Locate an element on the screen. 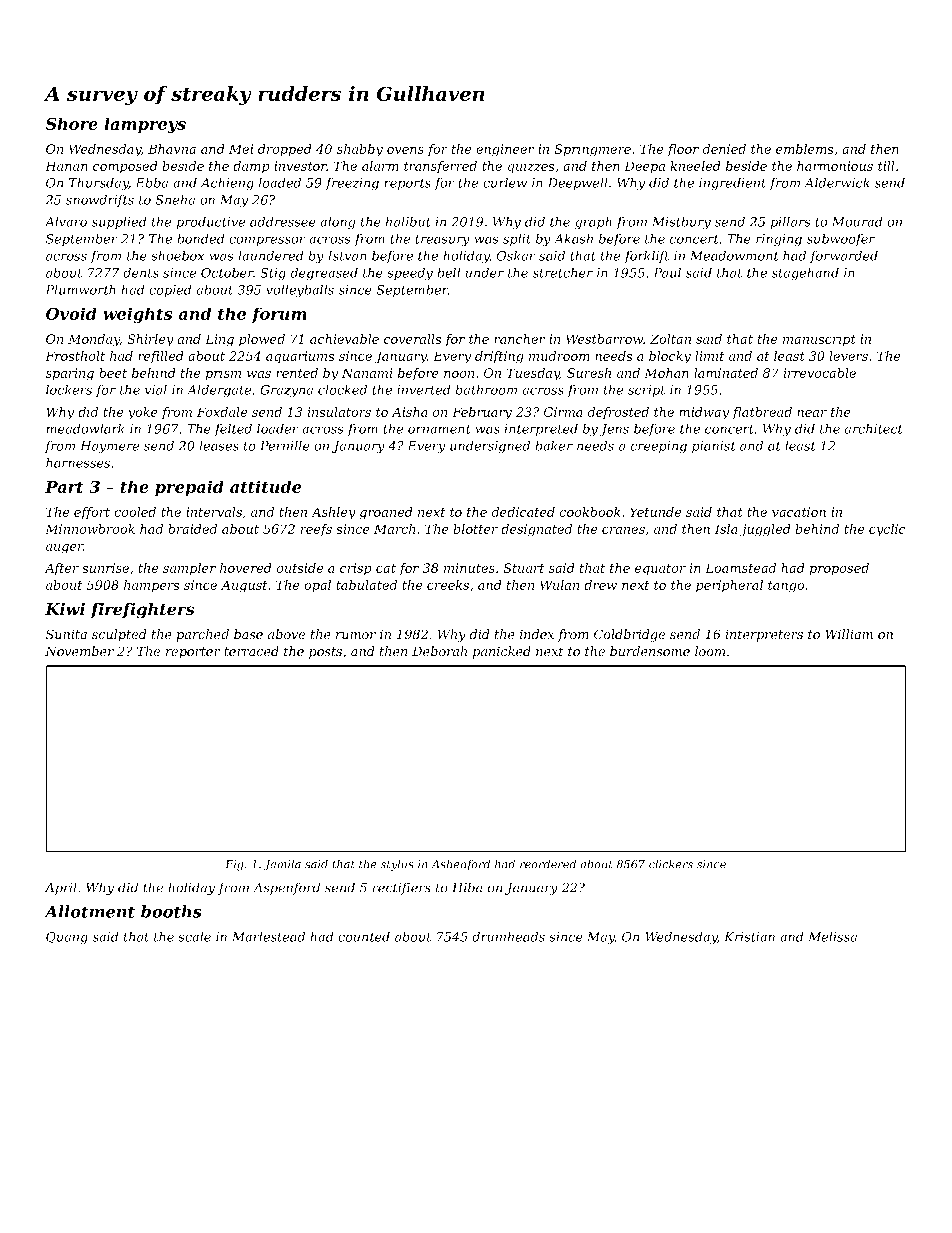  supplied is located at coordinates (119, 223).
